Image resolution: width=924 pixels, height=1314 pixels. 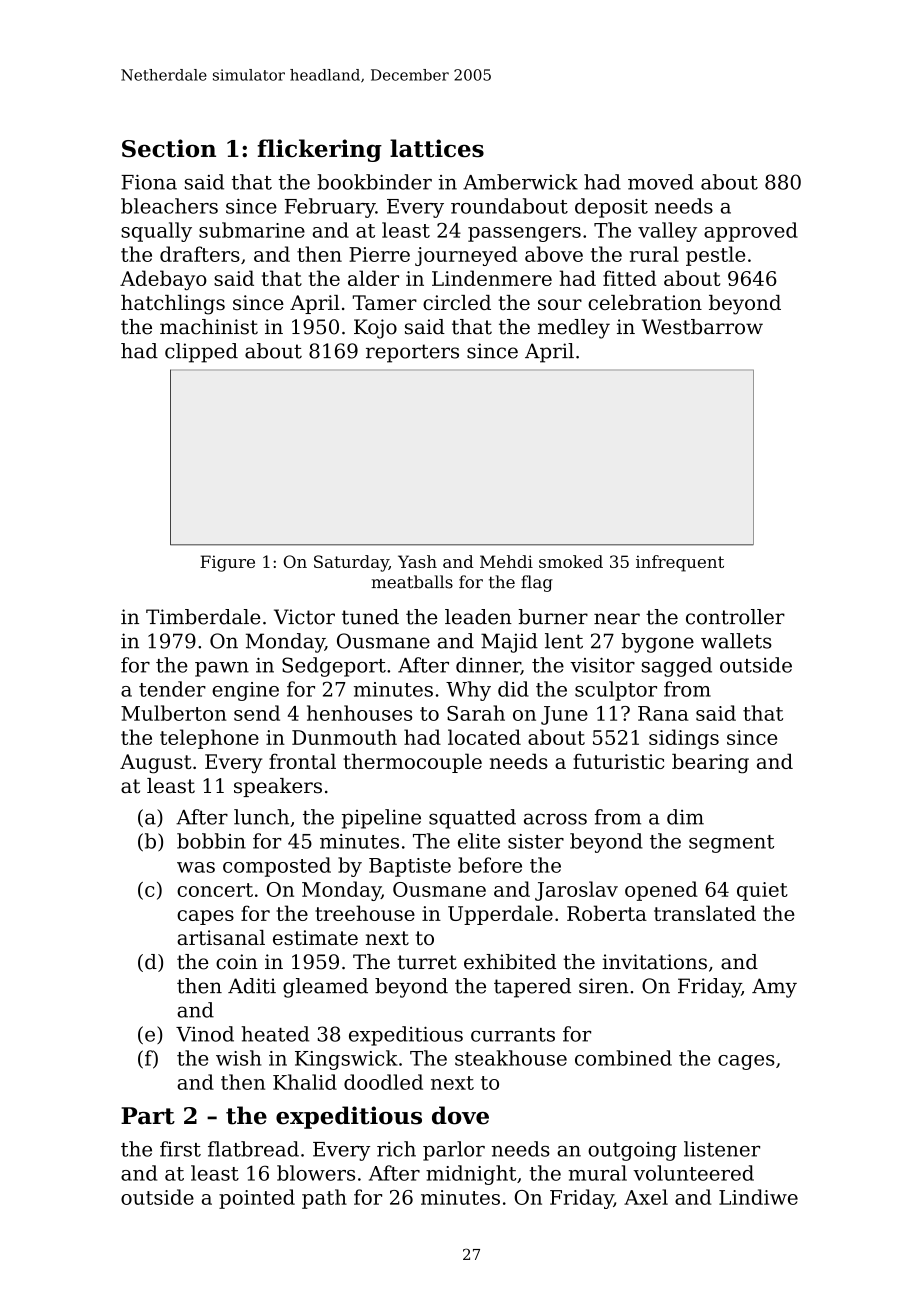 What do you see at coordinates (155, 764) in the screenshot?
I see `August` at bounding box center [155, 764].
